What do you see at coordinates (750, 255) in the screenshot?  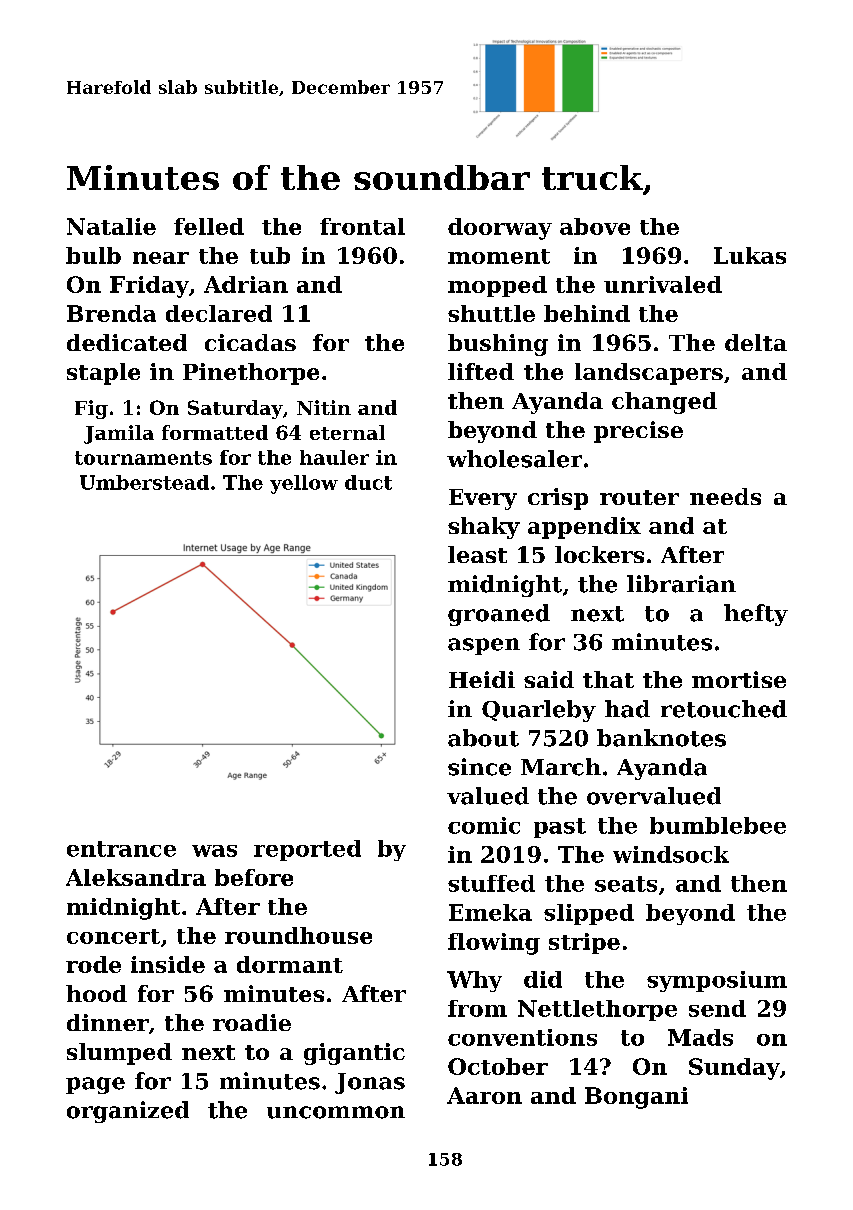 I see `Lukas` at bounding box center [750, 255].
